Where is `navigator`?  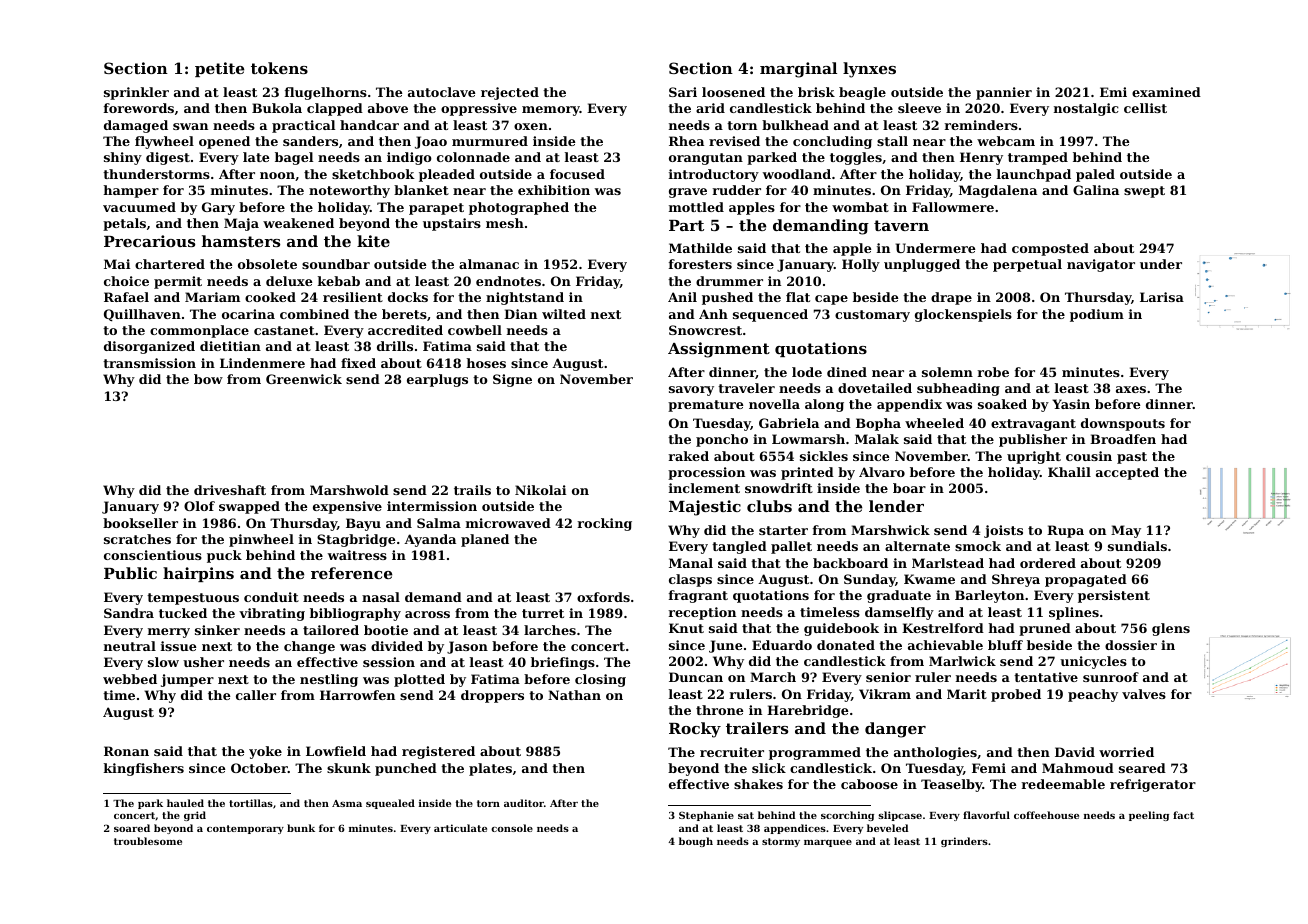 navigator is located at coordinates (1101, 265).
